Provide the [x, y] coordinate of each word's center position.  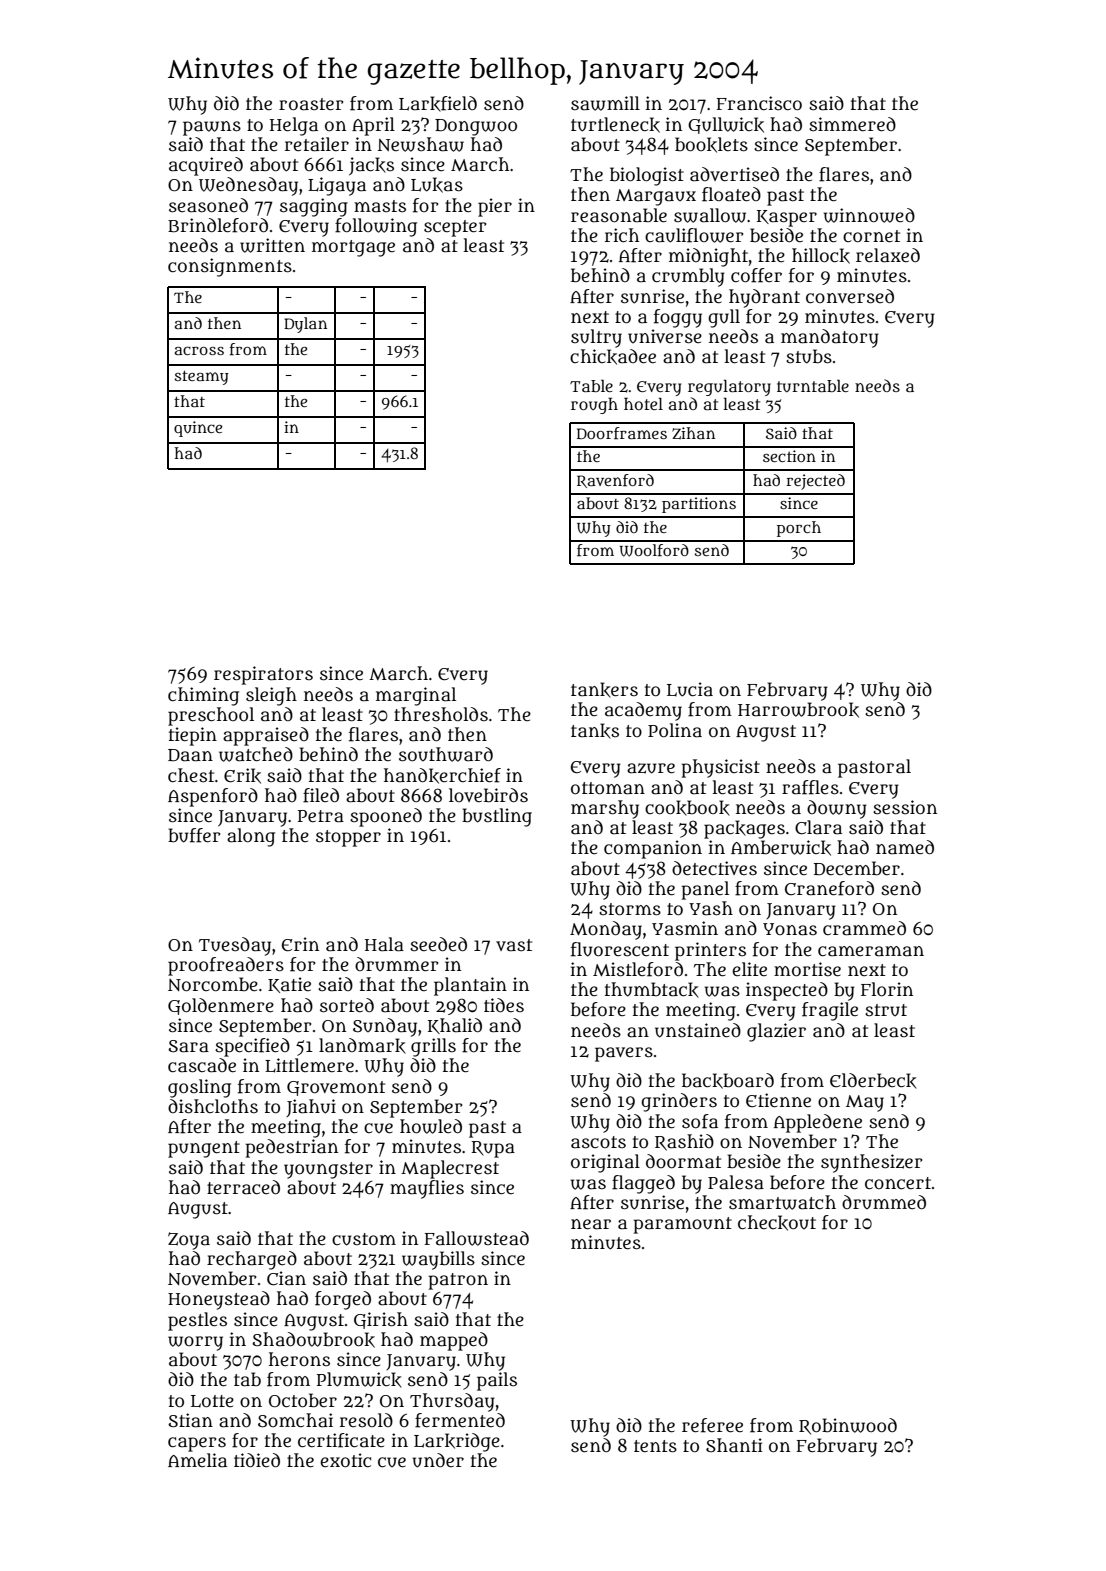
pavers [624, 1054]
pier [495, 207]
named [905, 847]
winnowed [869, 215]
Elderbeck [873, 1081]
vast [514, 945]
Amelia [197, 1460]
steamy [202, 377]
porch [799, 529]
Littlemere [309, 1065]
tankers [604, 690]
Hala [384, 944]
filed [321, 795]
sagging [314, 207]
